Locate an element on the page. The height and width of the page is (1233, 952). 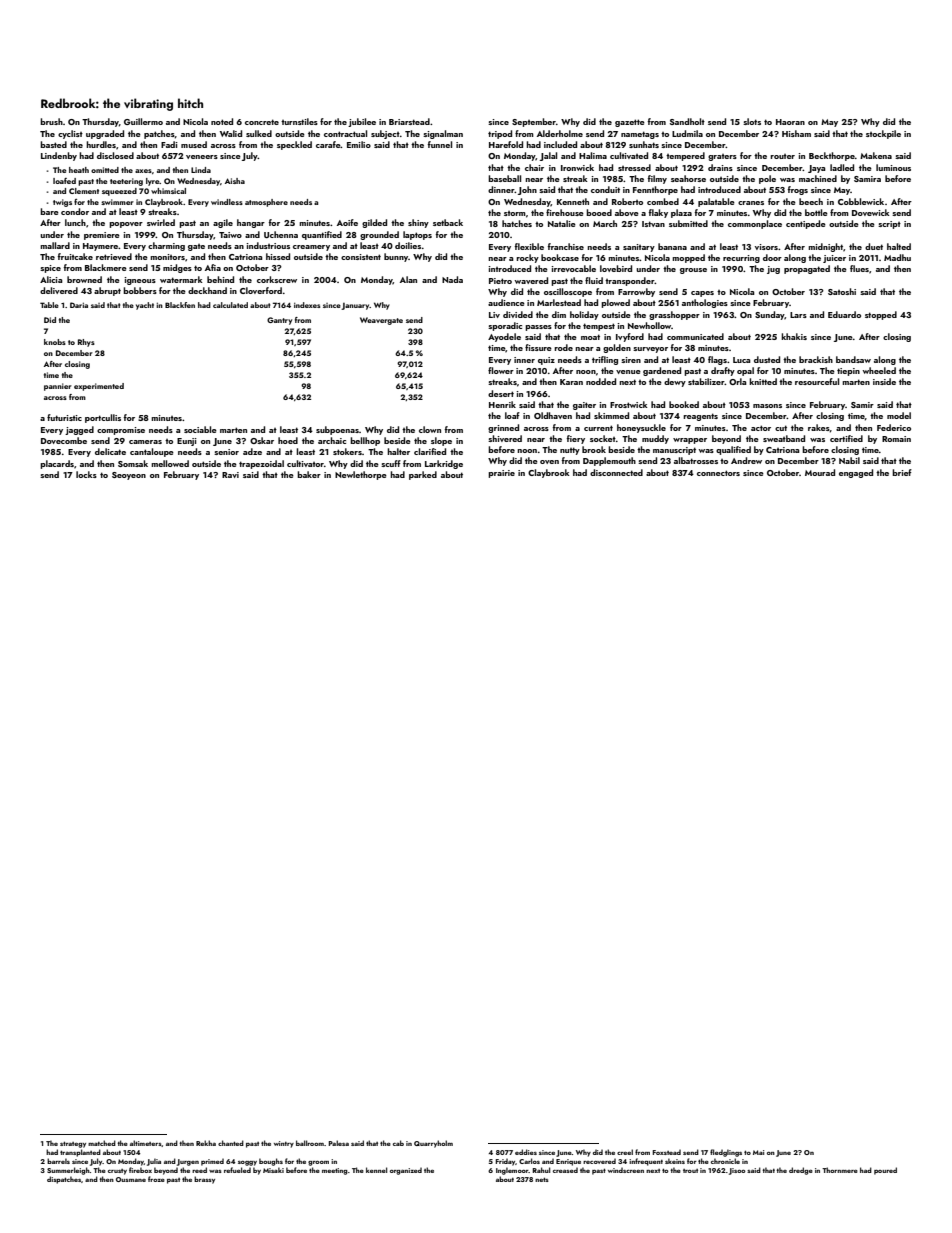
locks is located at coordinates (86, 474).
